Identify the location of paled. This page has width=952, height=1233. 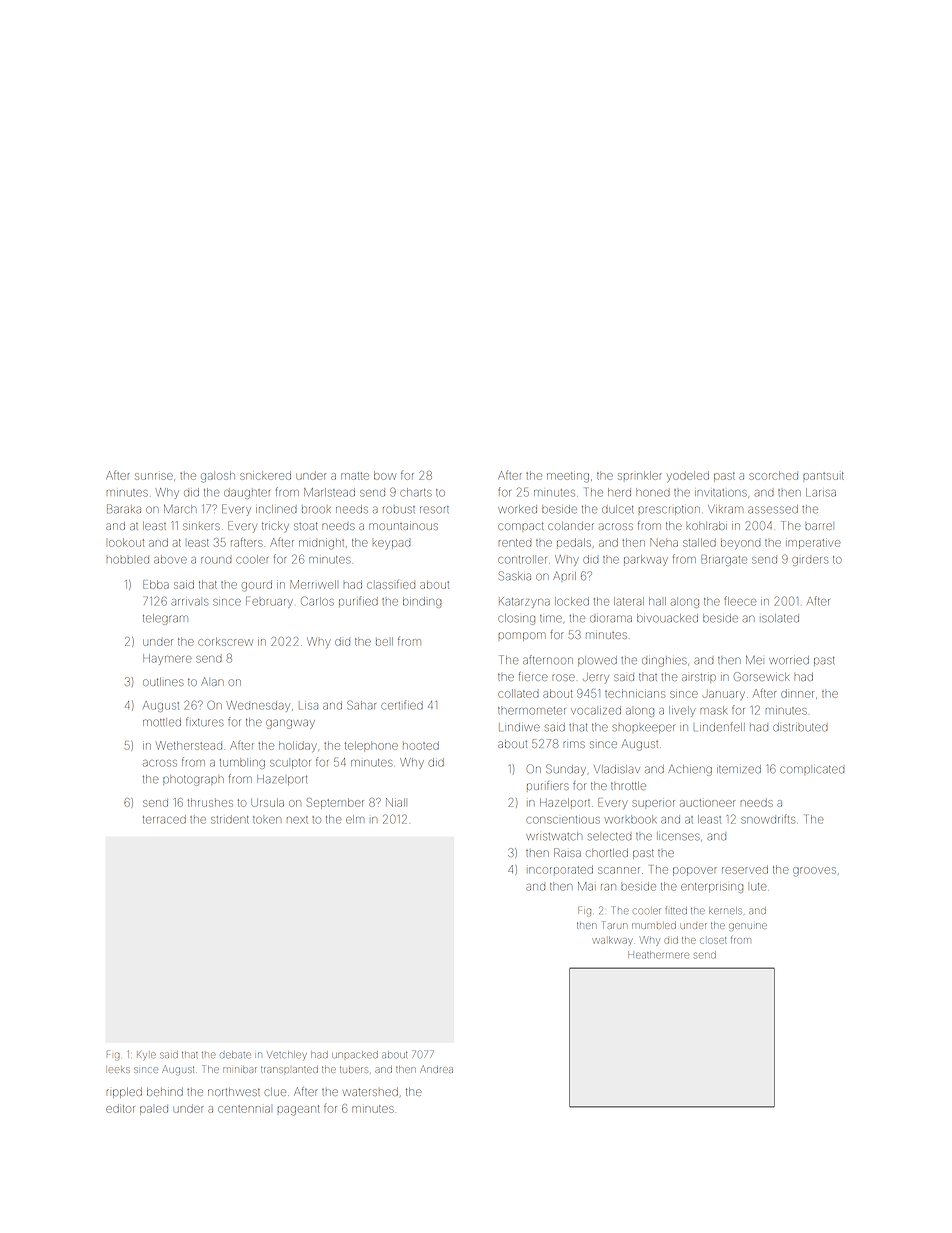
(154, 1110).
